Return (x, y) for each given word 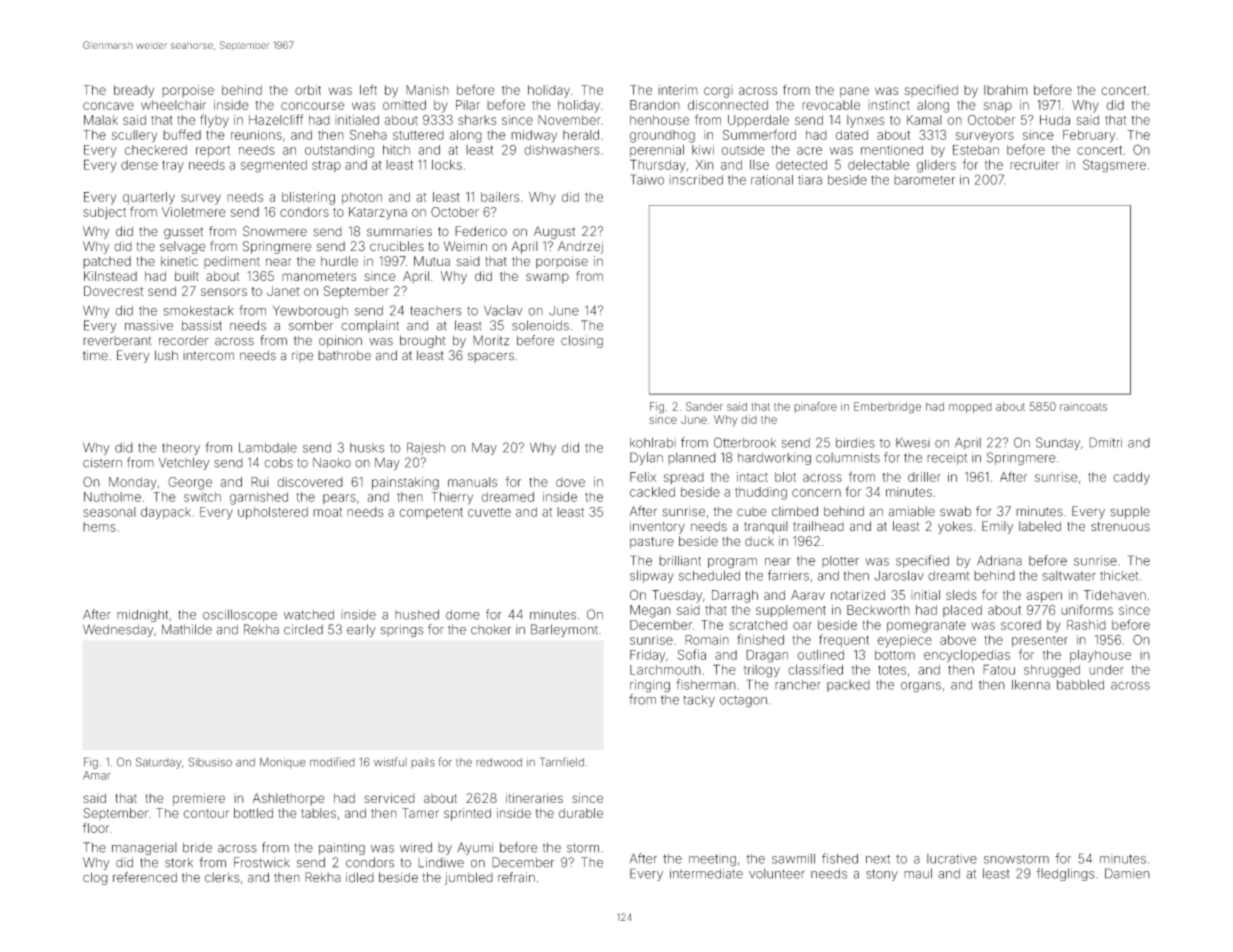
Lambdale (268, 448)
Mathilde (187, 629)
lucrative (952, 859)
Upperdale (758, 121)
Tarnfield (562, 762)
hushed (417, 615)
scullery (134, 136)
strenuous (1120, 526)
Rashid (1086, 625)
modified (332, 762)
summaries (399, 231)
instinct (889, 105)
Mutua (432, 261)
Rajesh (426, 448)
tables (318, 813)
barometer (924, 180)
